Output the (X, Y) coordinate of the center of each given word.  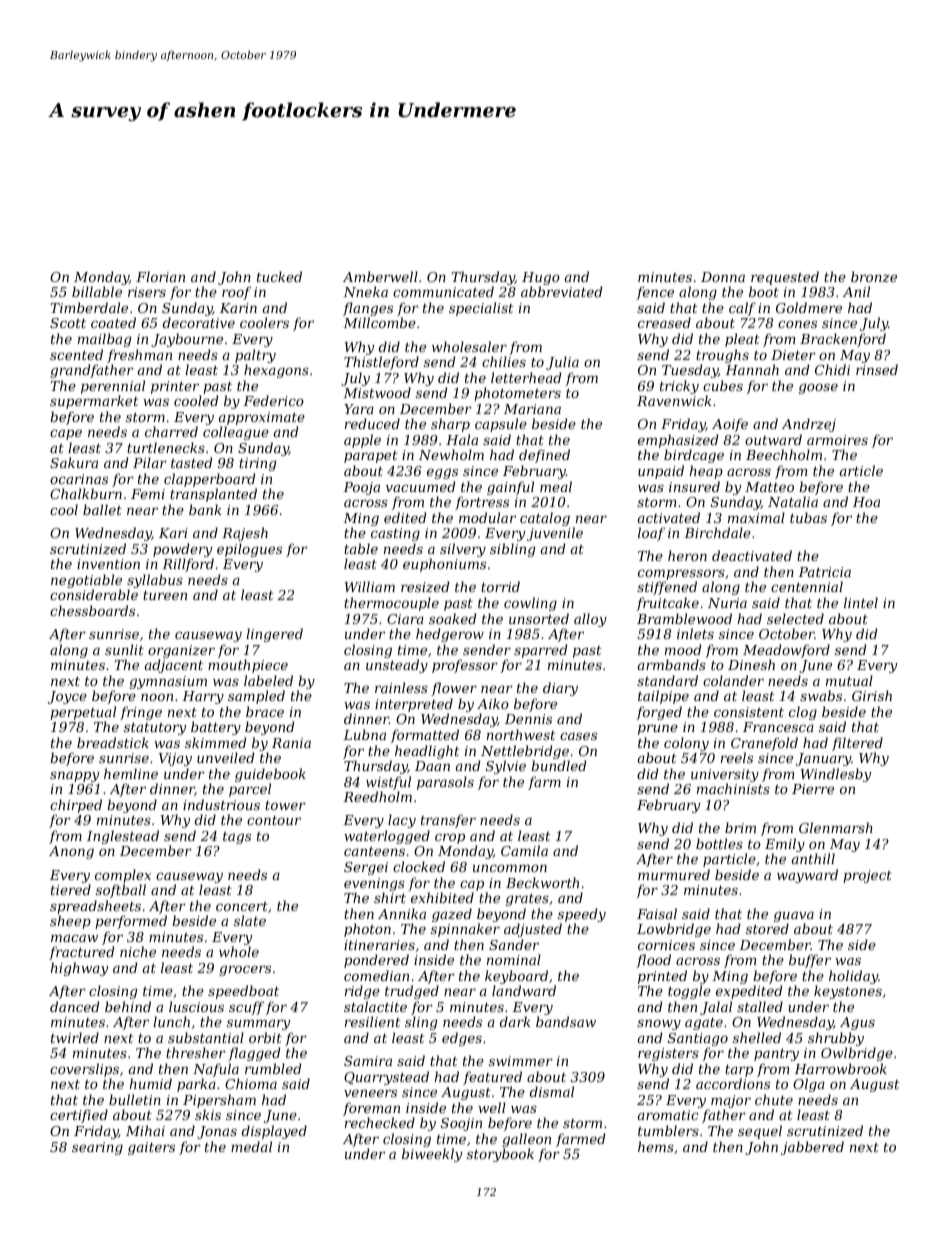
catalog (545, 519)
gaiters (151, 1148)
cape (66, 435)
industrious (221, 804)
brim (740, 827)
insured (694, 486)
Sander (514, 944)
